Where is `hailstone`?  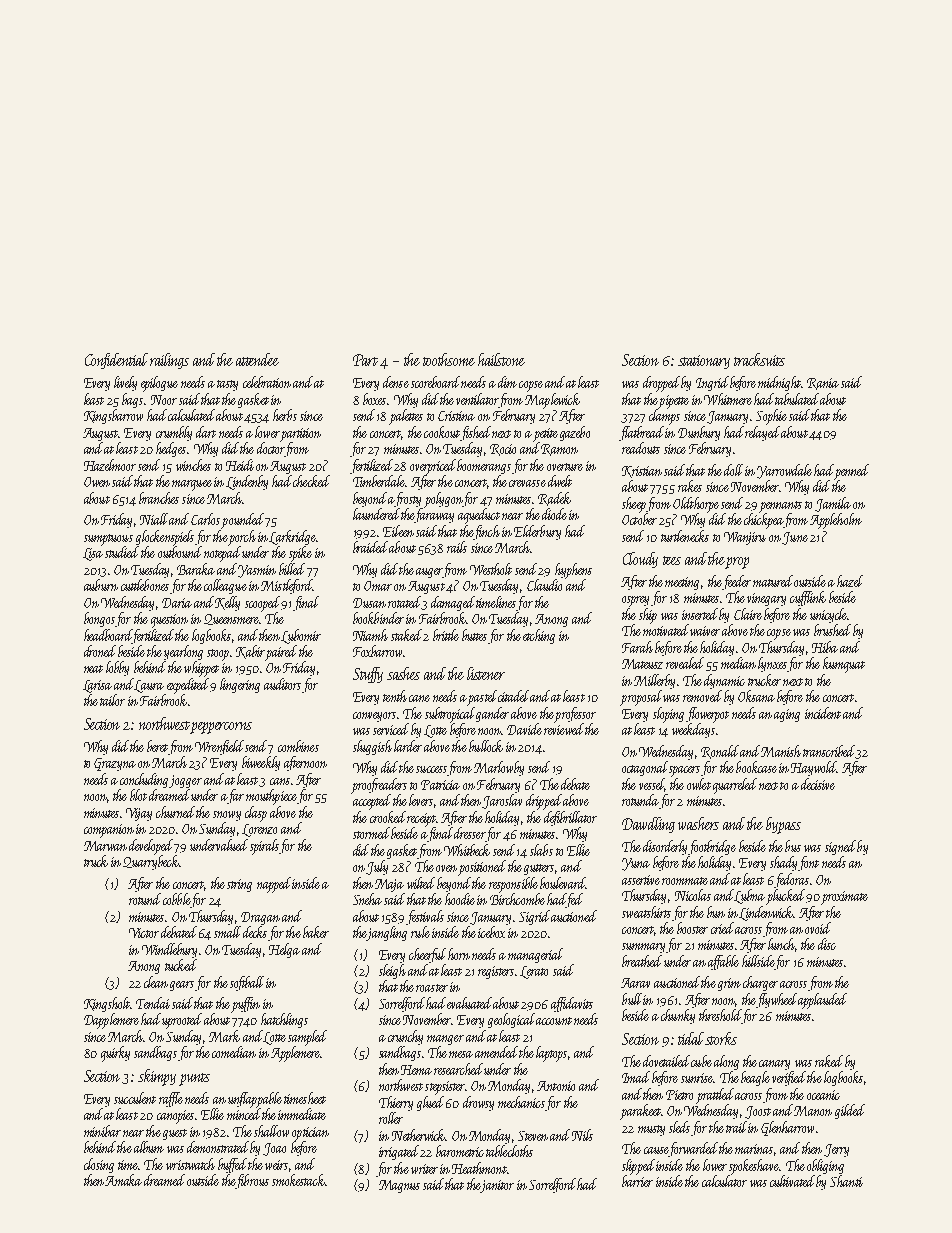 hailstone is located at coordinates (501, 359).
